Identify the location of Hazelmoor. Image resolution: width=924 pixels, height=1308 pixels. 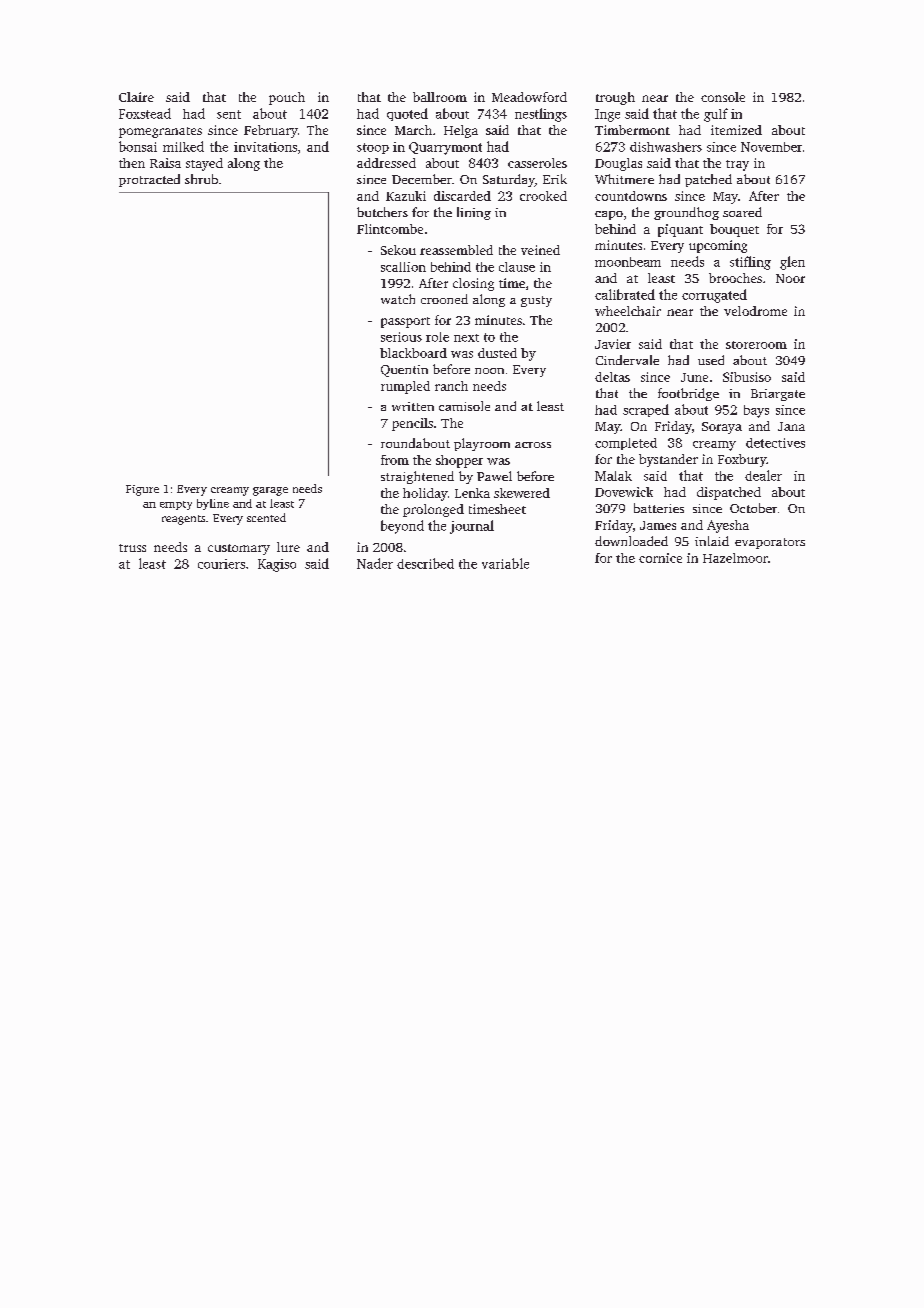
(735, 558).
